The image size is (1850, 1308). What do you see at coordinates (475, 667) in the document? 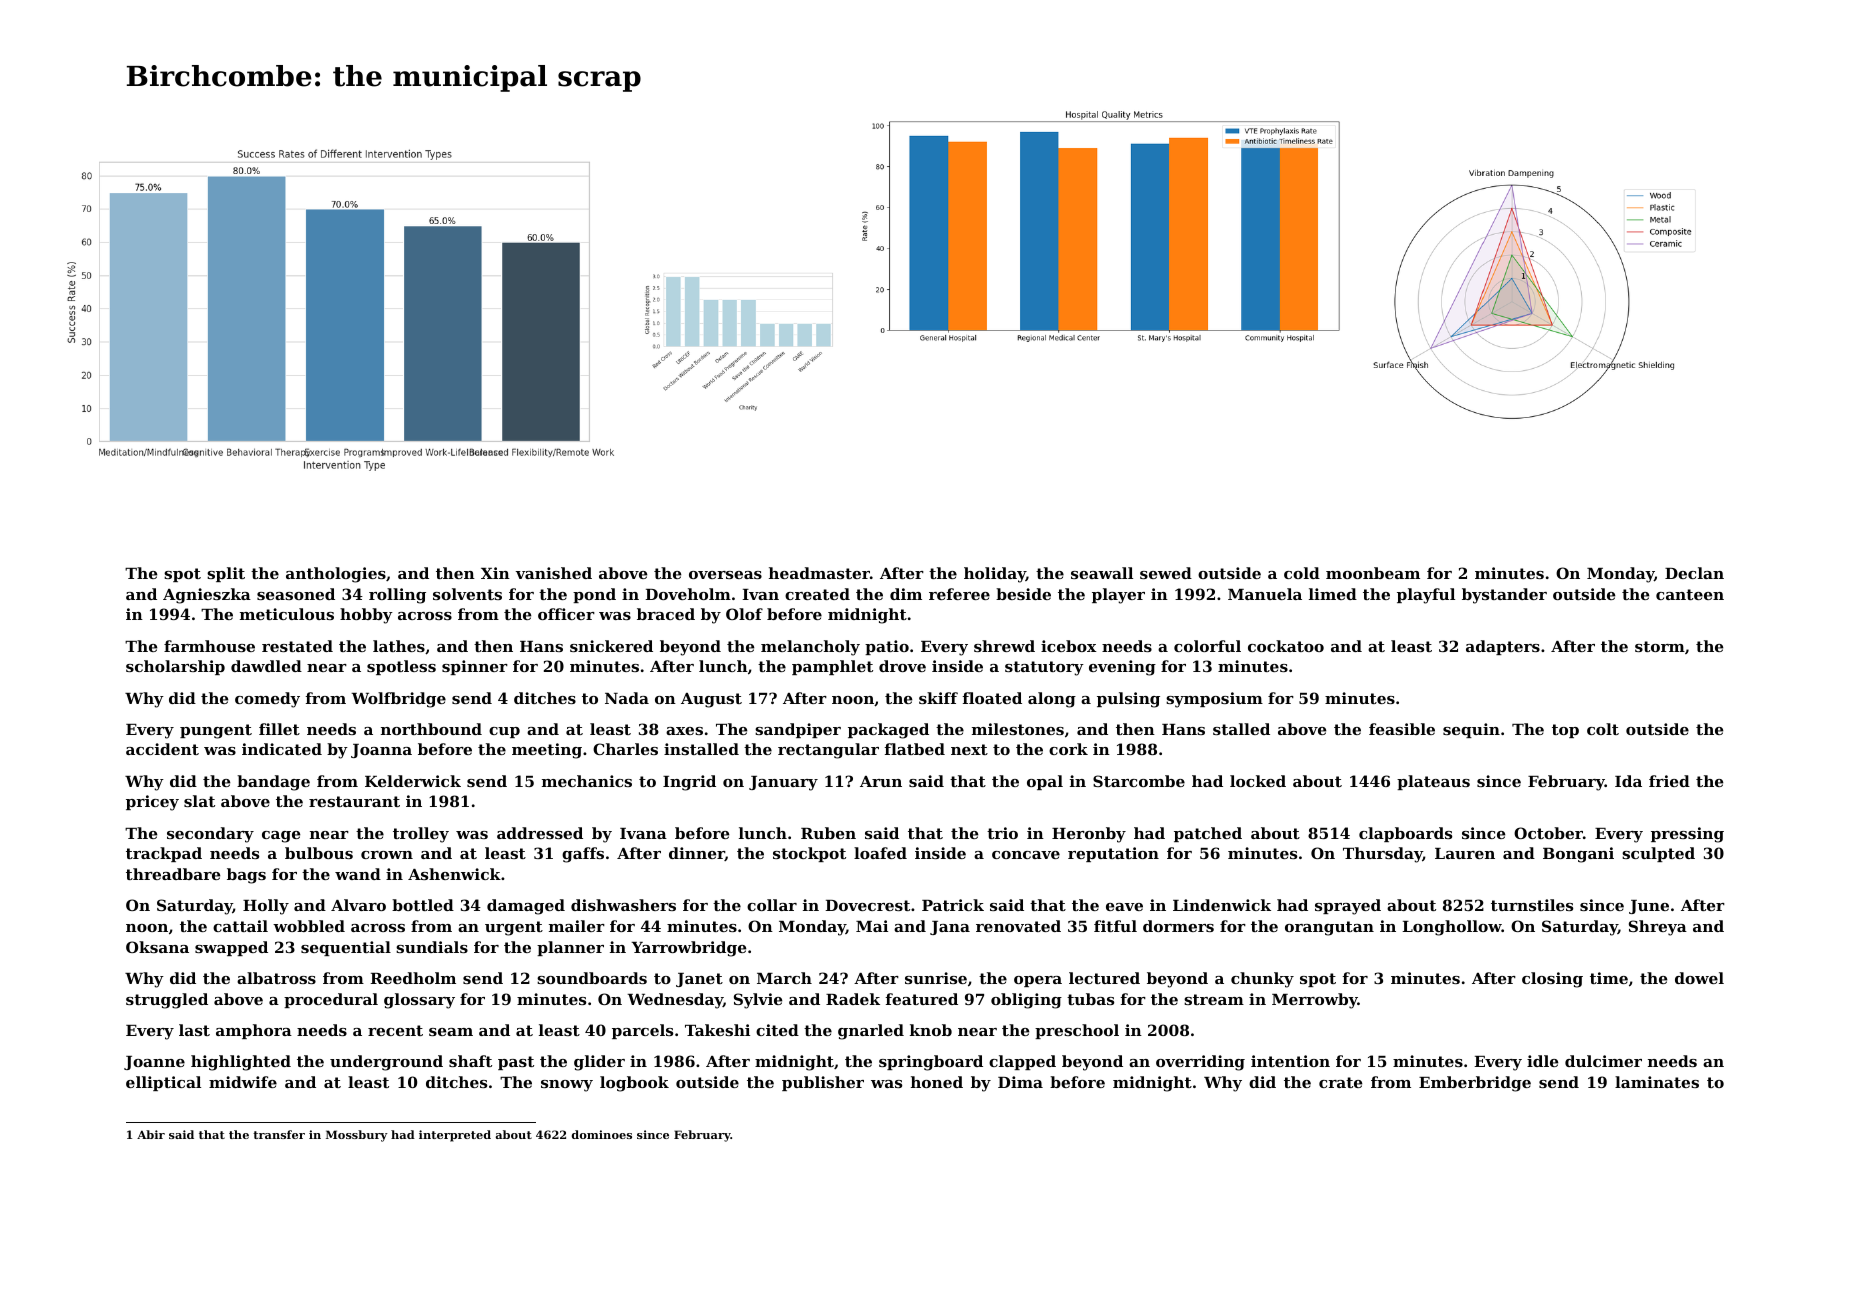
I see `spinner` at bounding box center [475, 667].
